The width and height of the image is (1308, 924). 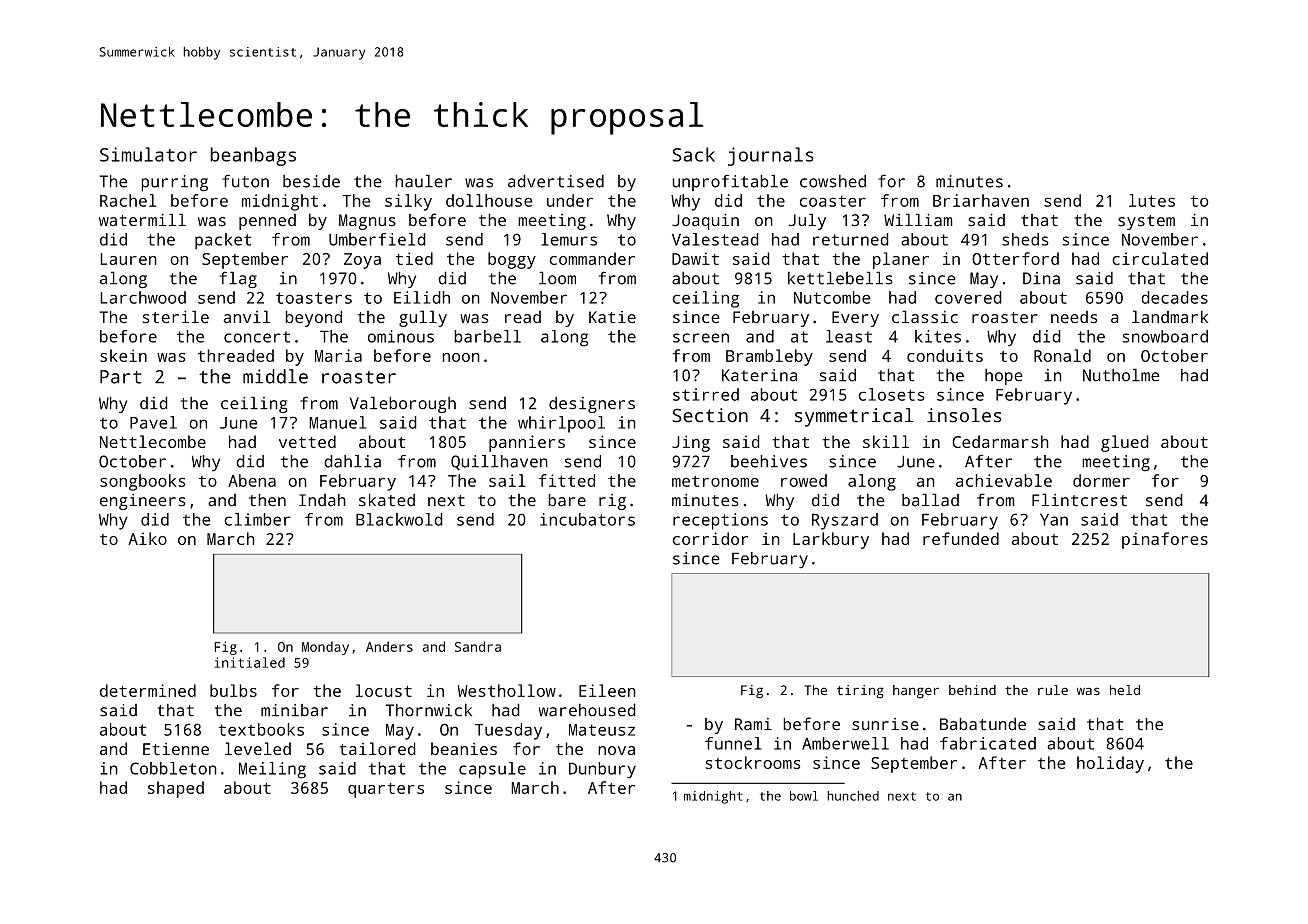 I want to click on quarters, so click(x=386, y=790).
